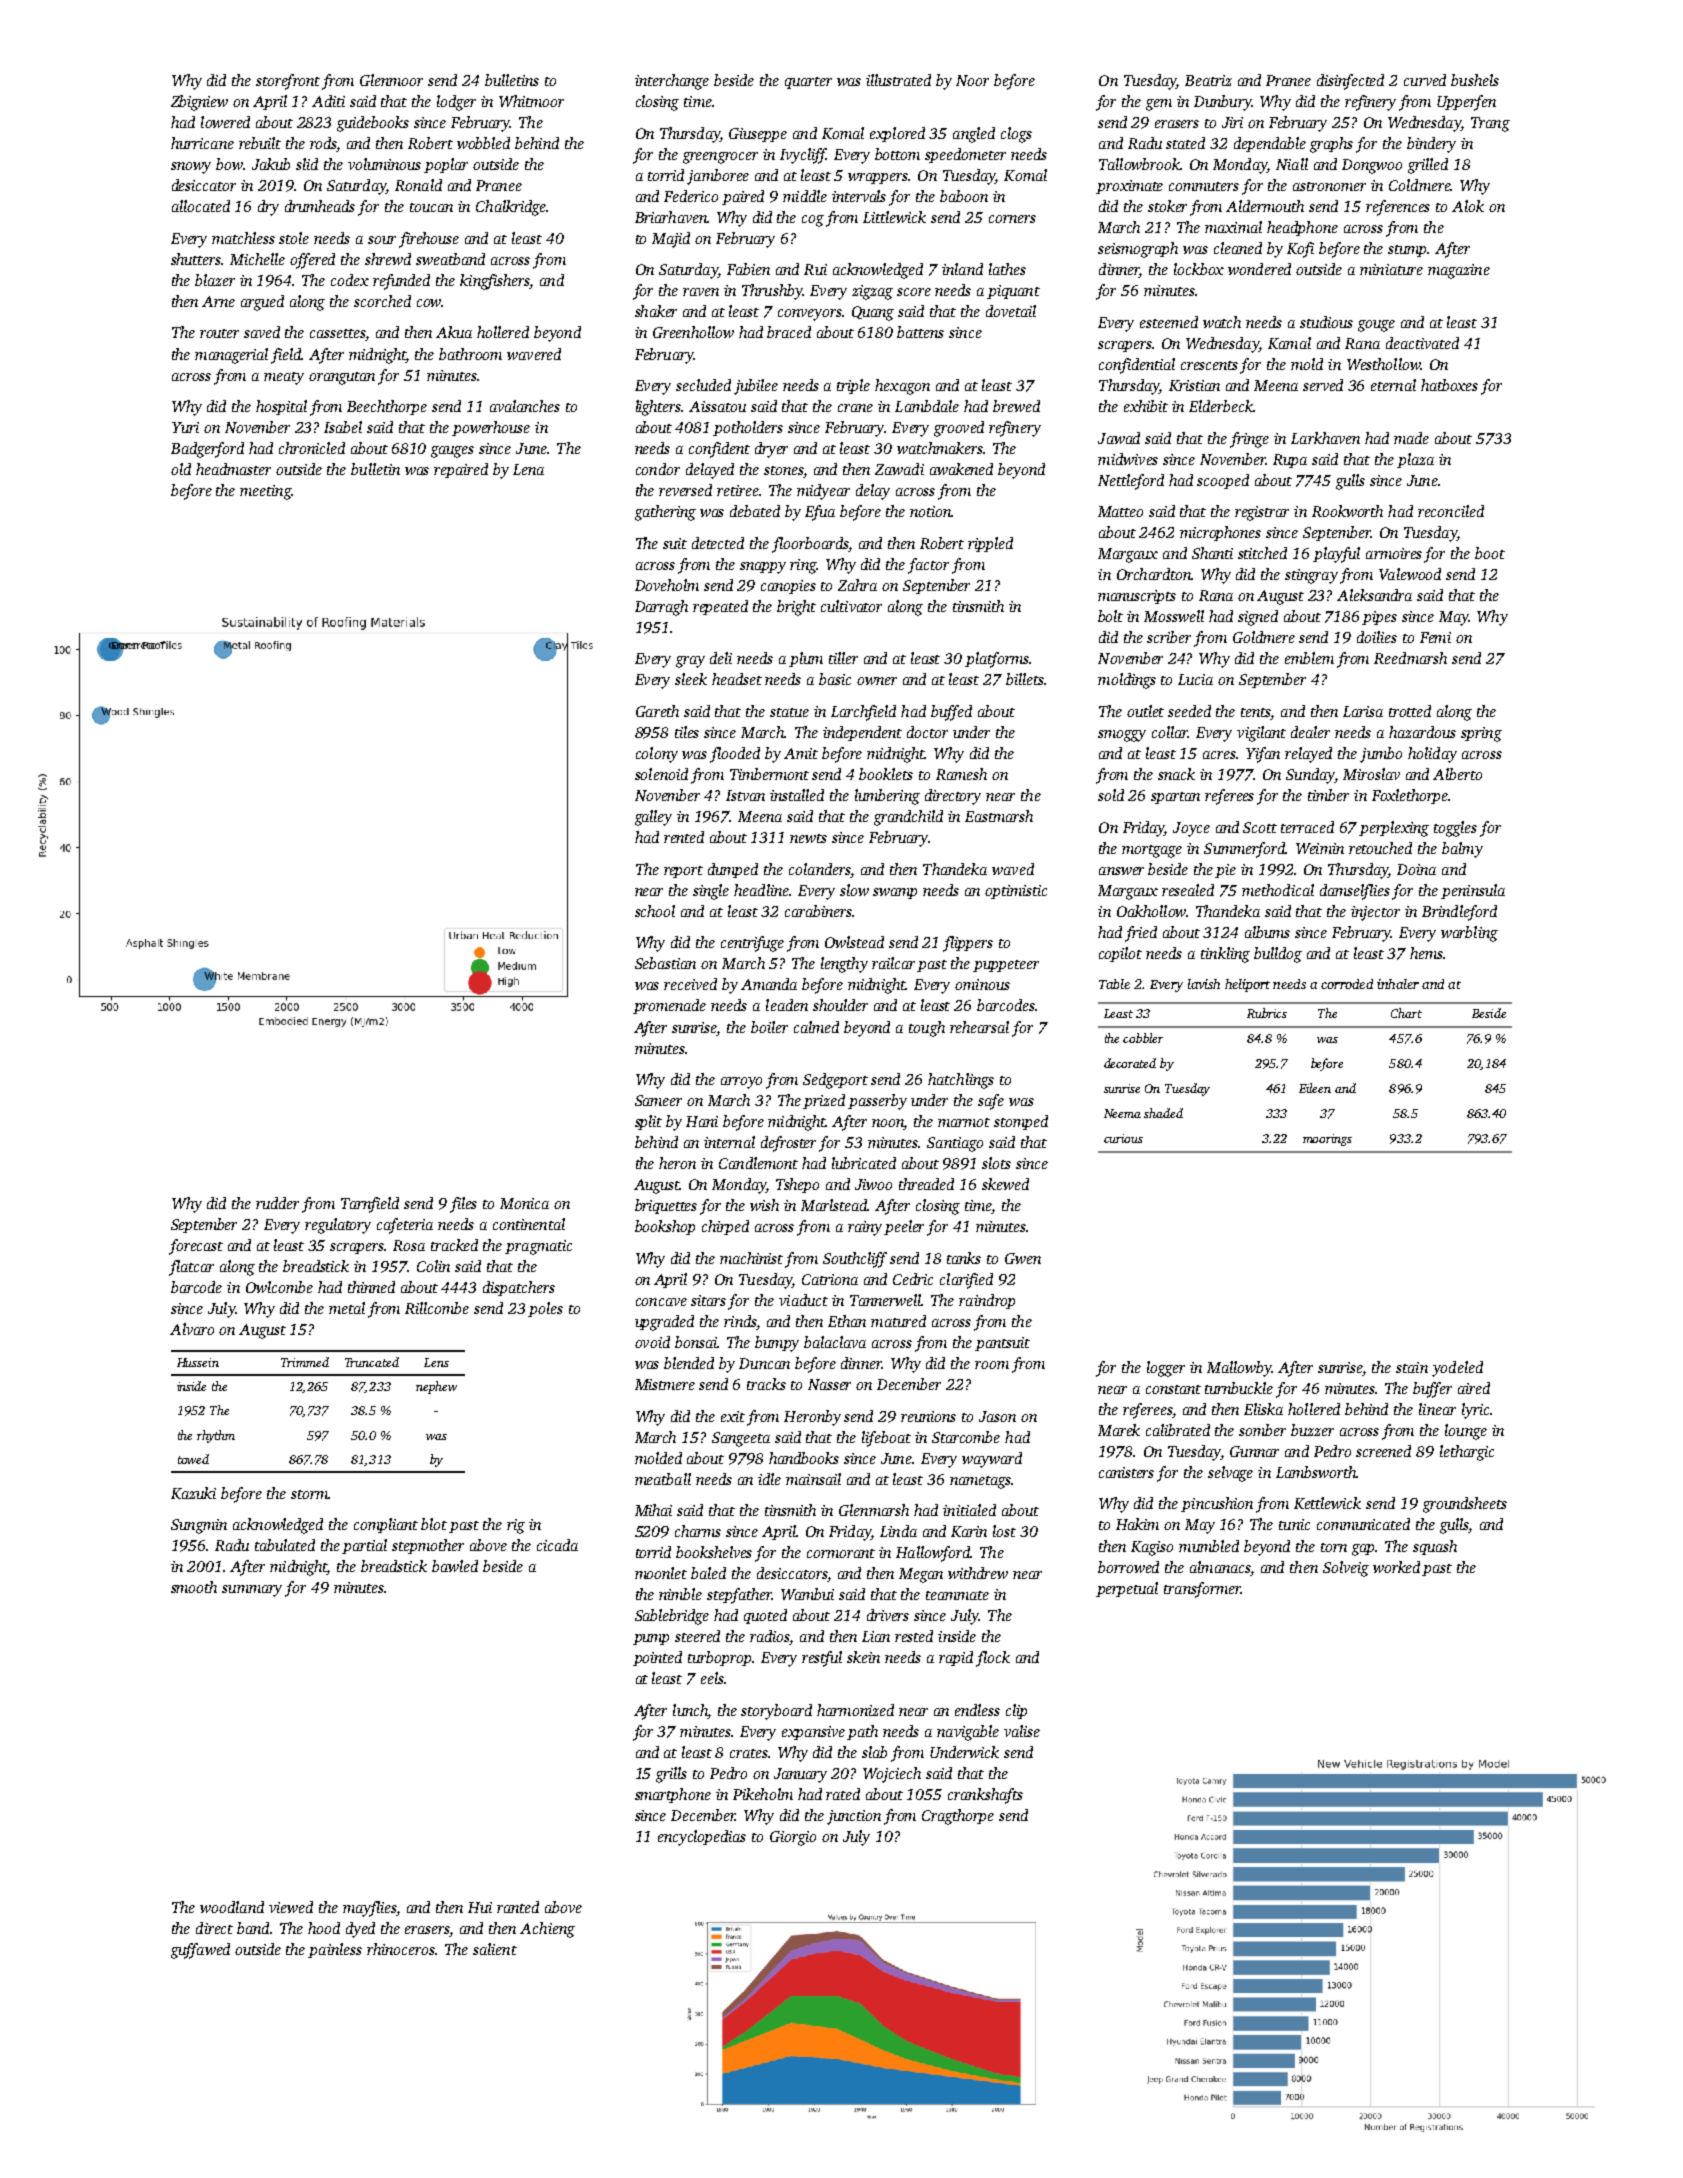 Image resolution: width=1683 pixels, height=2178 pixels. Describe the element at coordinates (335, 1950) in the screenshot. I see `painless` at that location.
